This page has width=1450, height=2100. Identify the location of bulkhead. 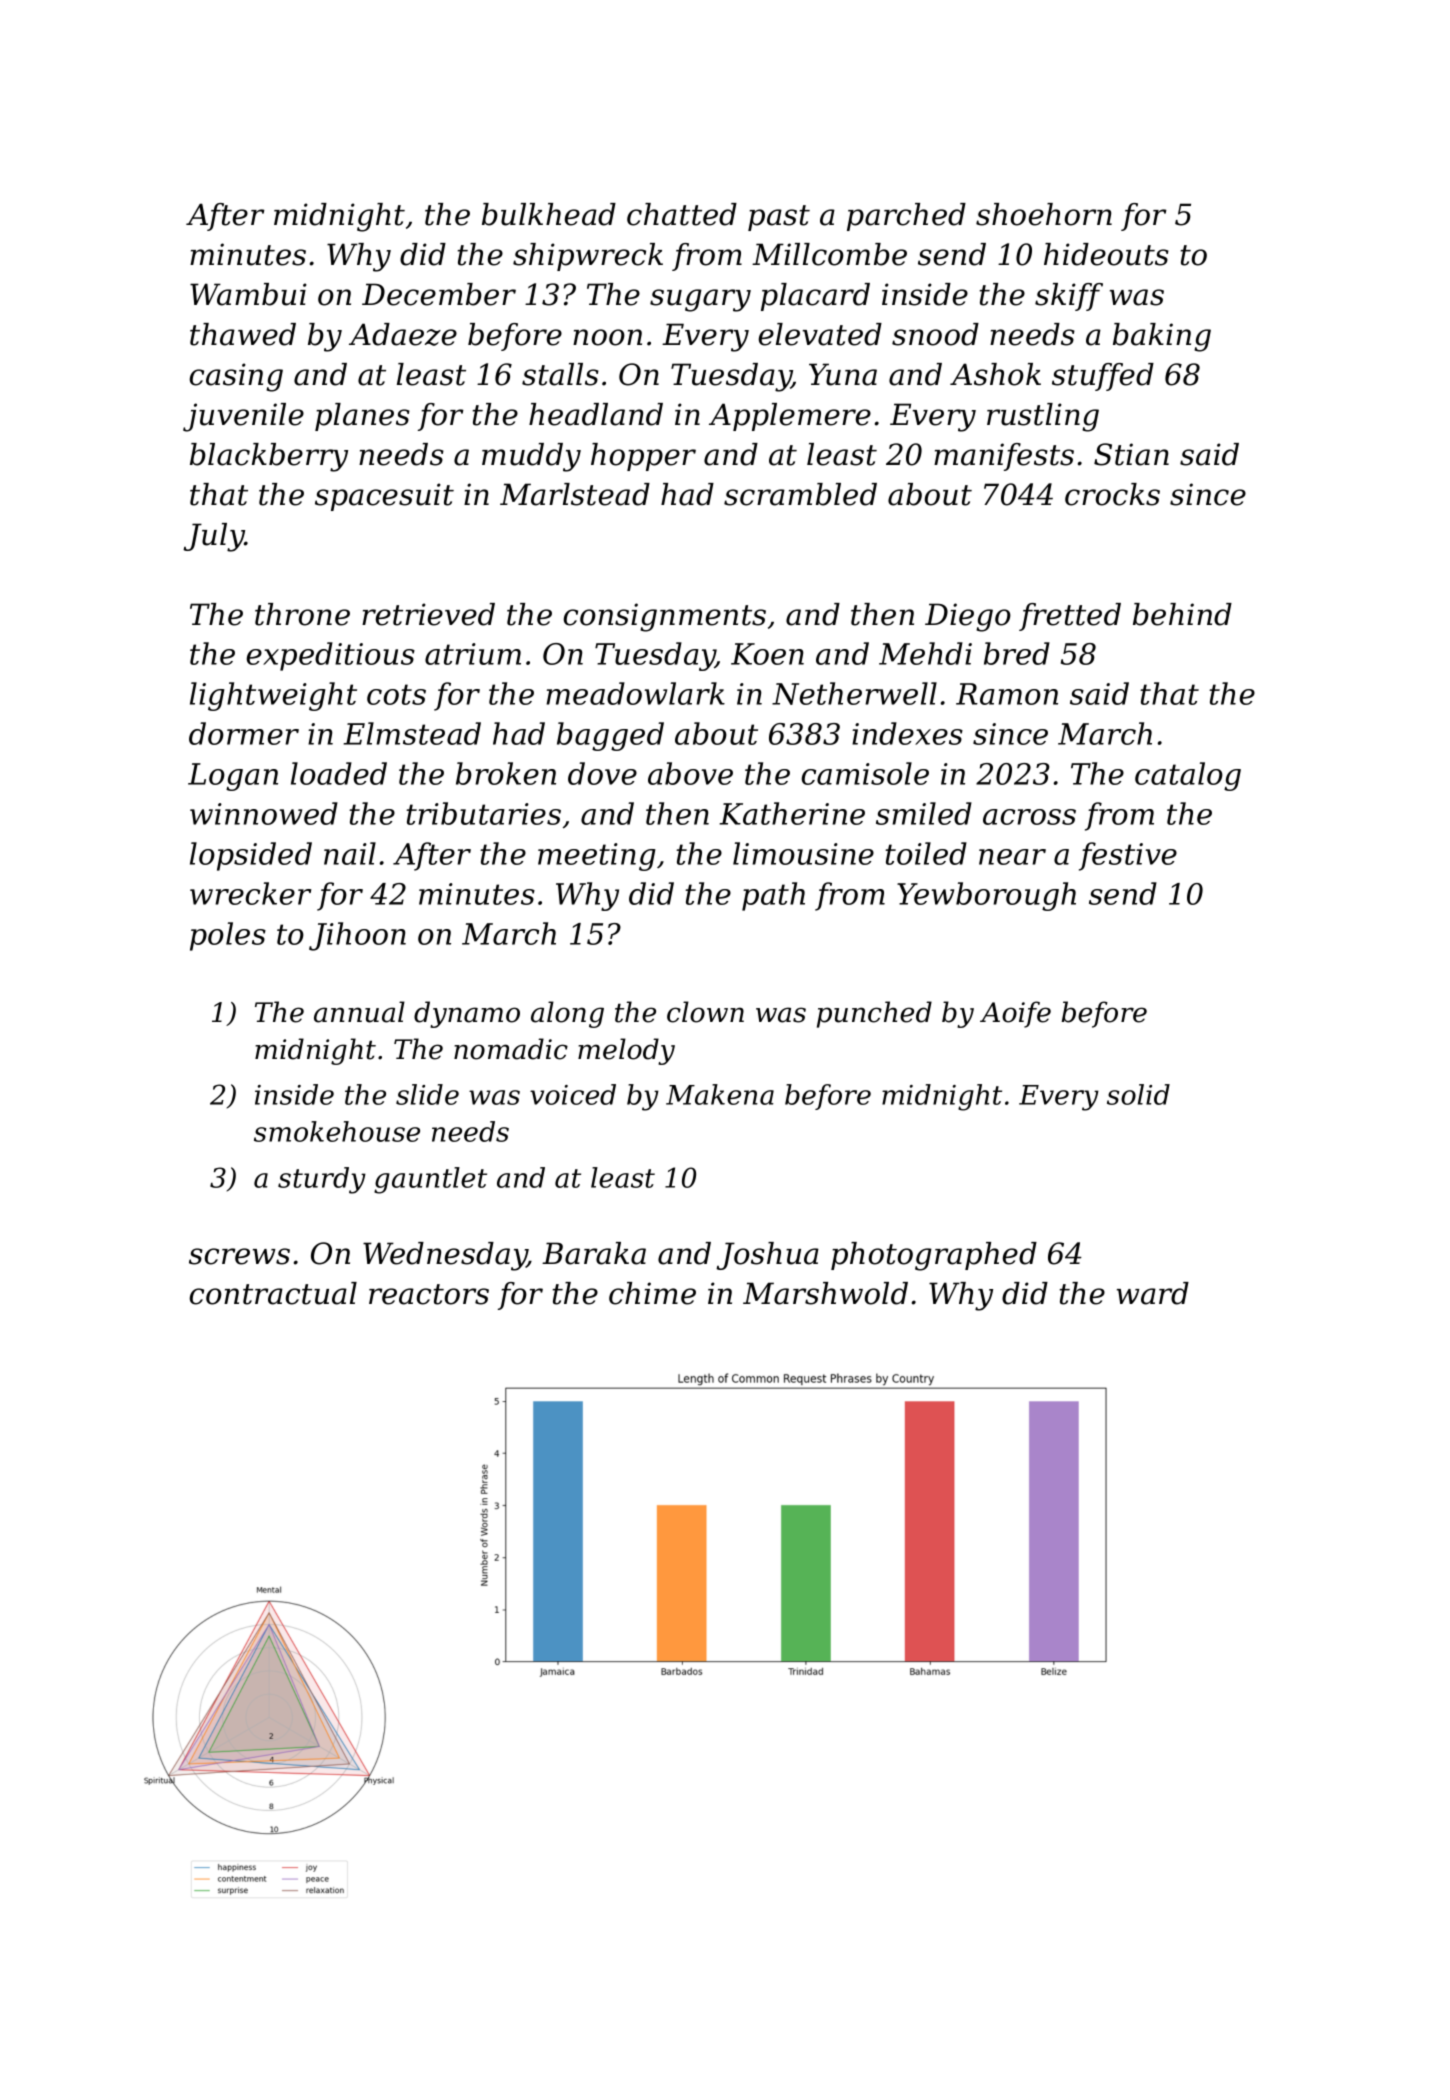
(549, 214).
